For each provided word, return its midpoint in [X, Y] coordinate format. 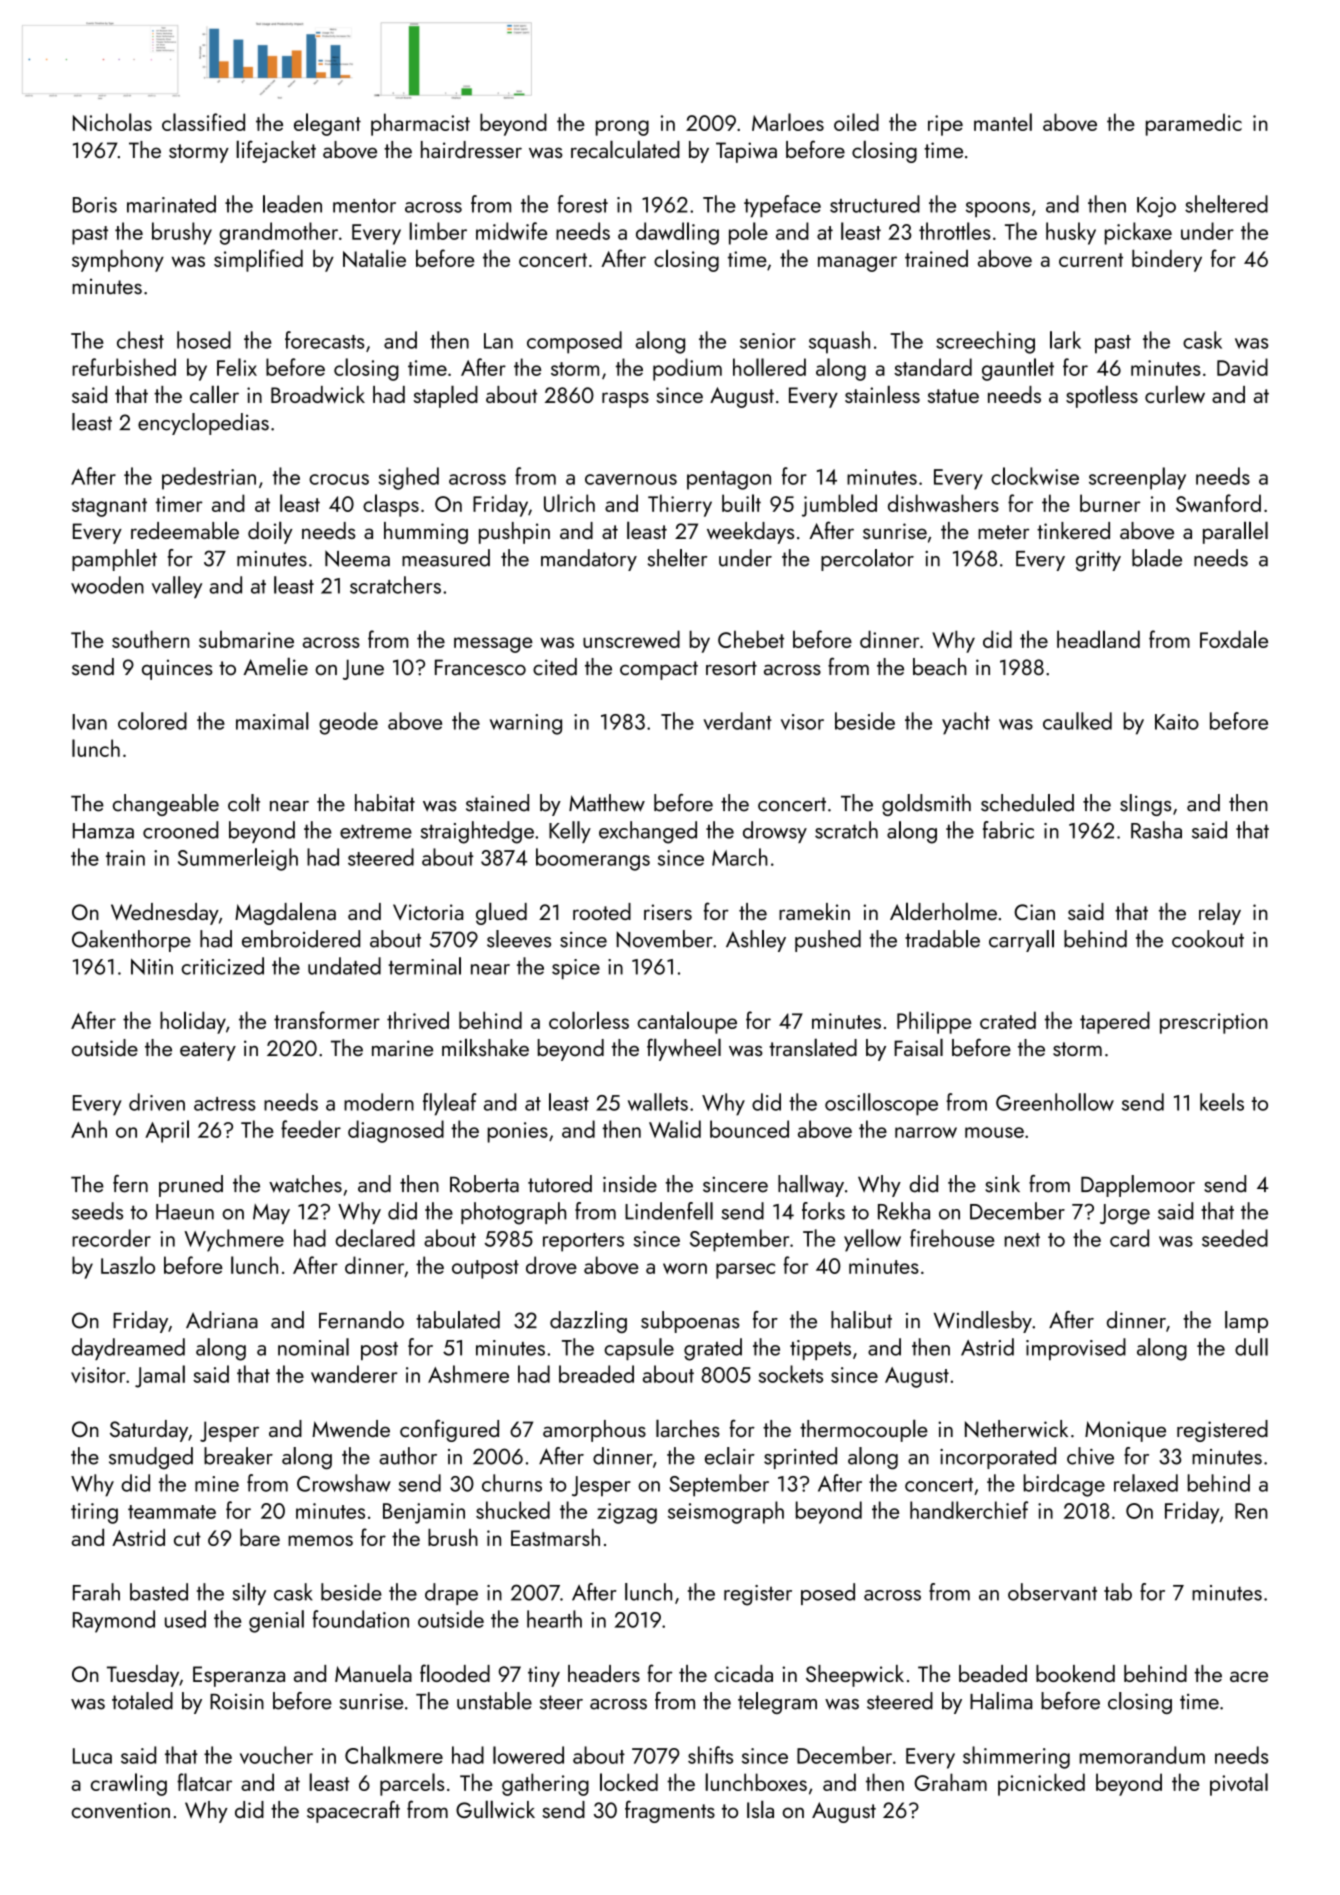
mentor [364, 206]
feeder [311, 1129]
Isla [760, 1809]
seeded [1235, 1238]
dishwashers [943, 503]
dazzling [588, 1322]
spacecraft [353, 1811]
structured [875, 204]
